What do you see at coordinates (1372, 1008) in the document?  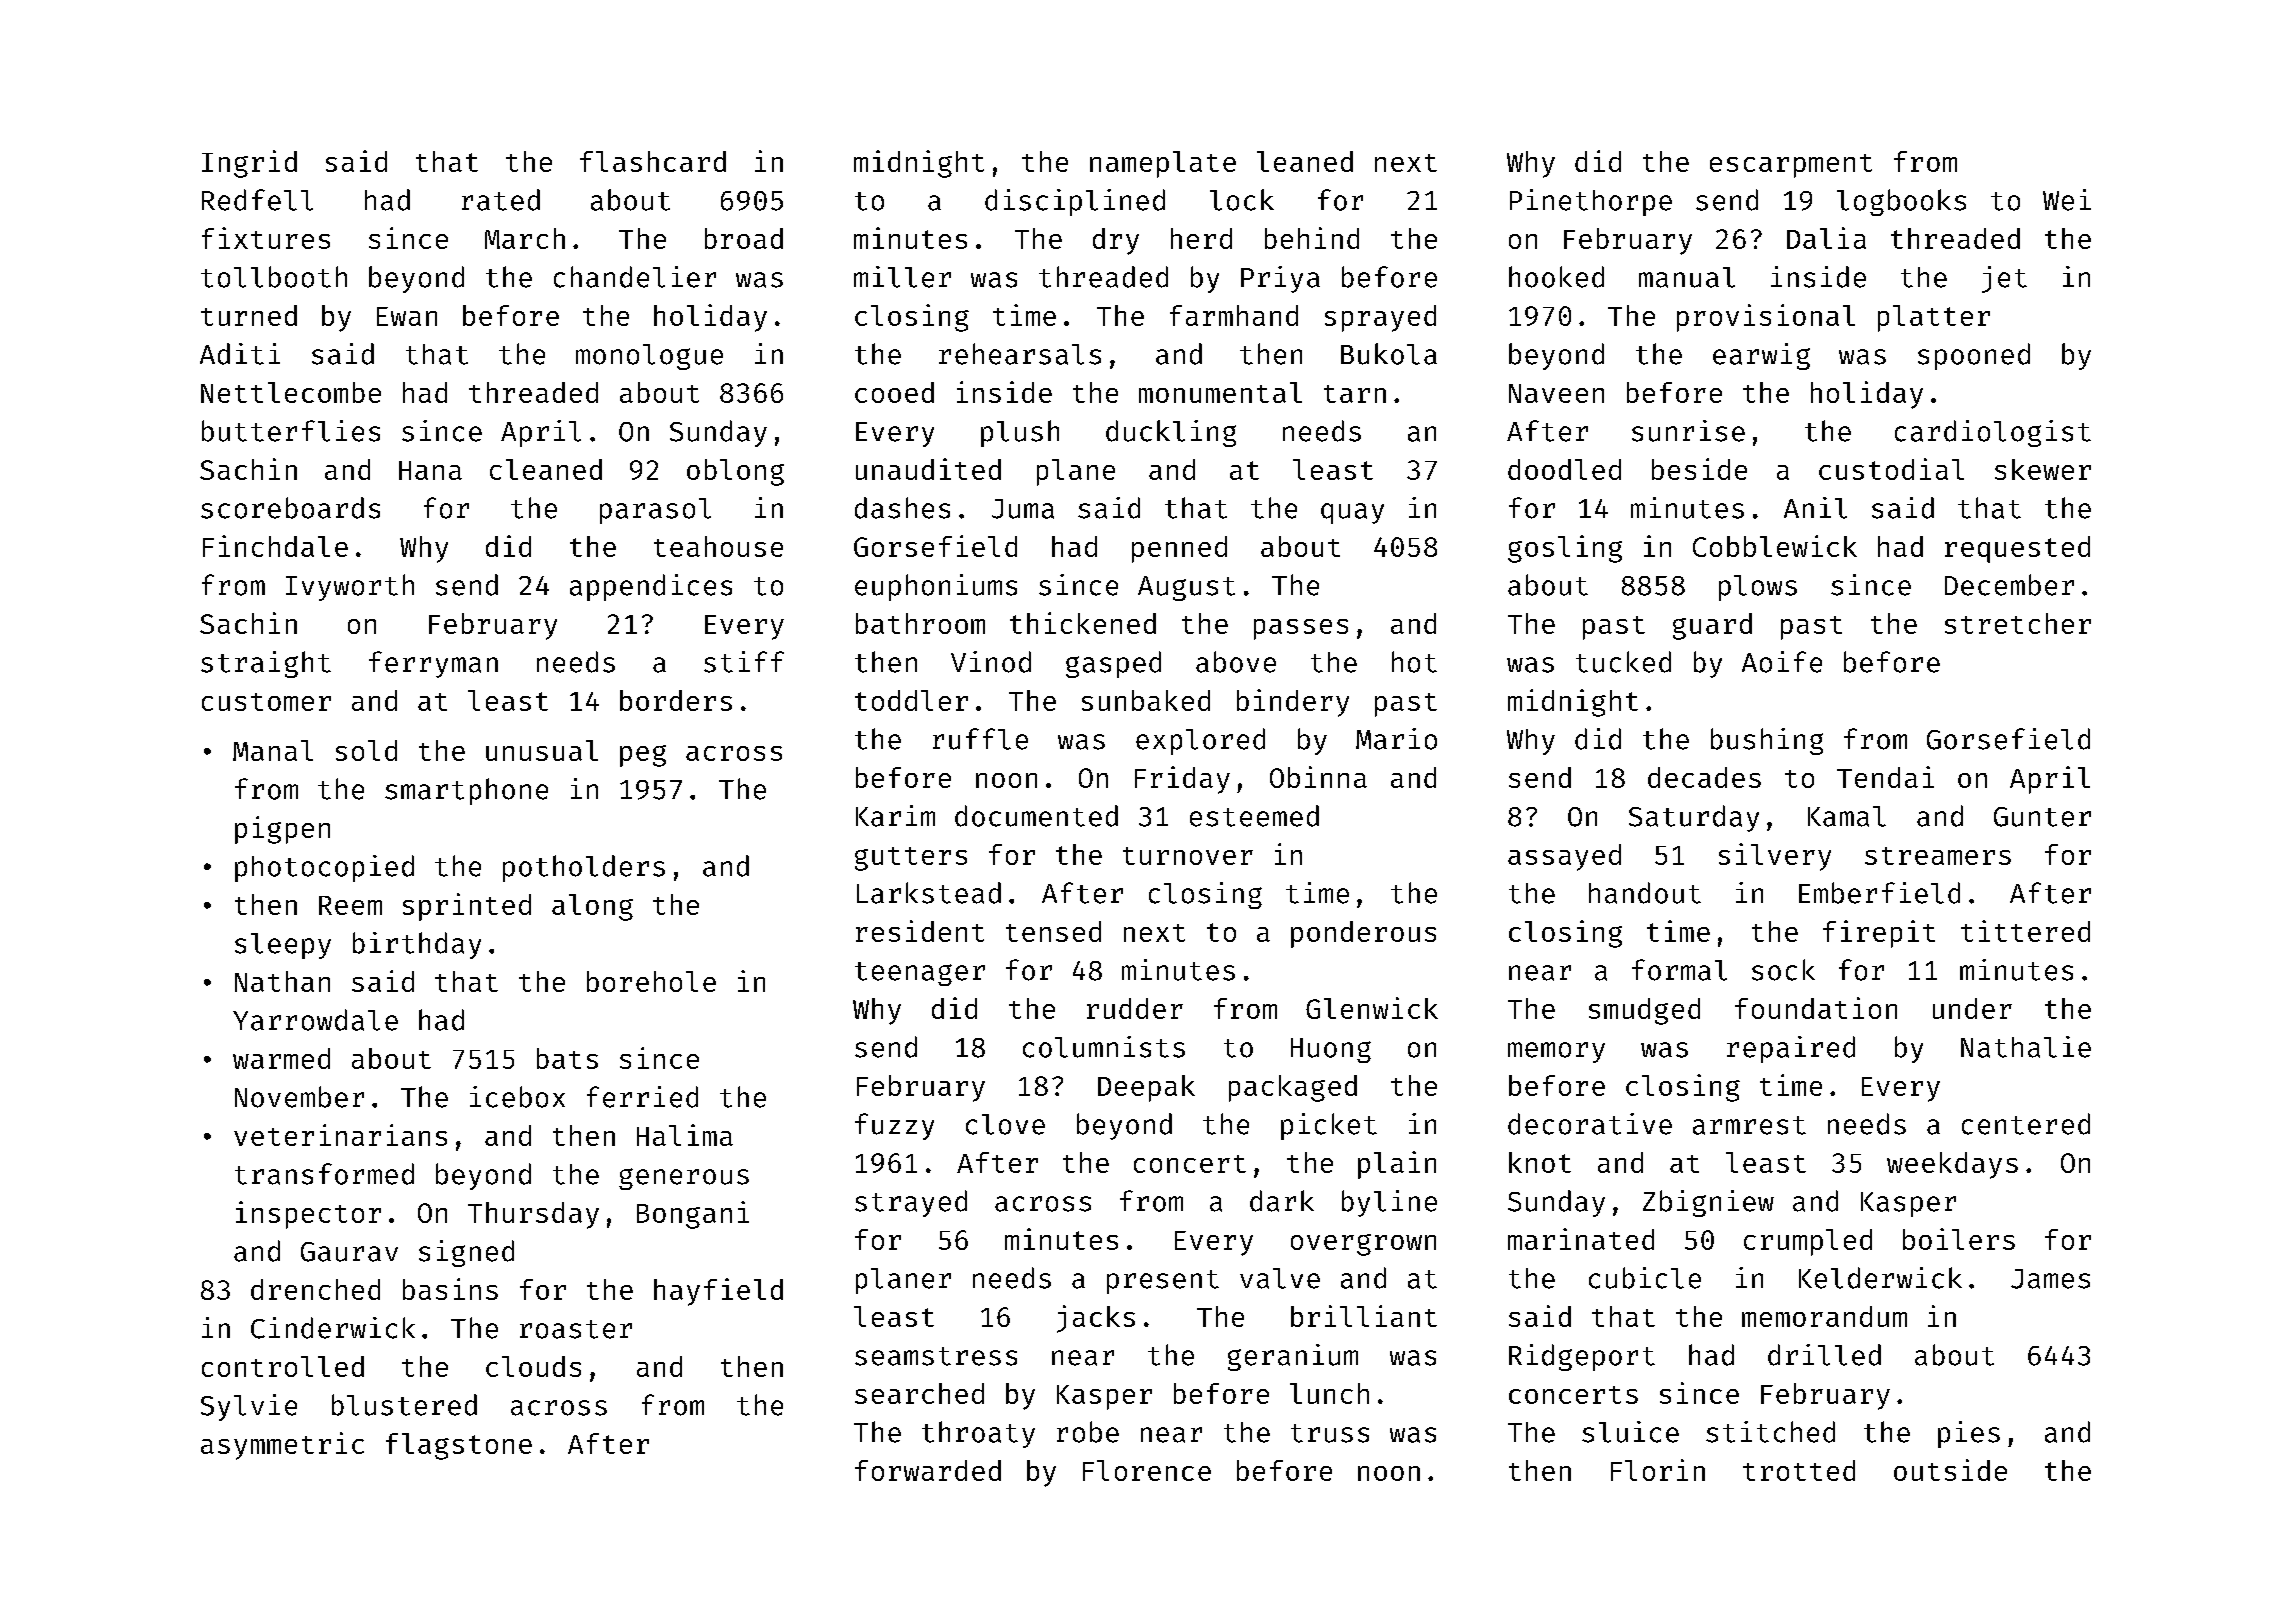 I see `Glenwick` at bounding box center [1372, 1008].
